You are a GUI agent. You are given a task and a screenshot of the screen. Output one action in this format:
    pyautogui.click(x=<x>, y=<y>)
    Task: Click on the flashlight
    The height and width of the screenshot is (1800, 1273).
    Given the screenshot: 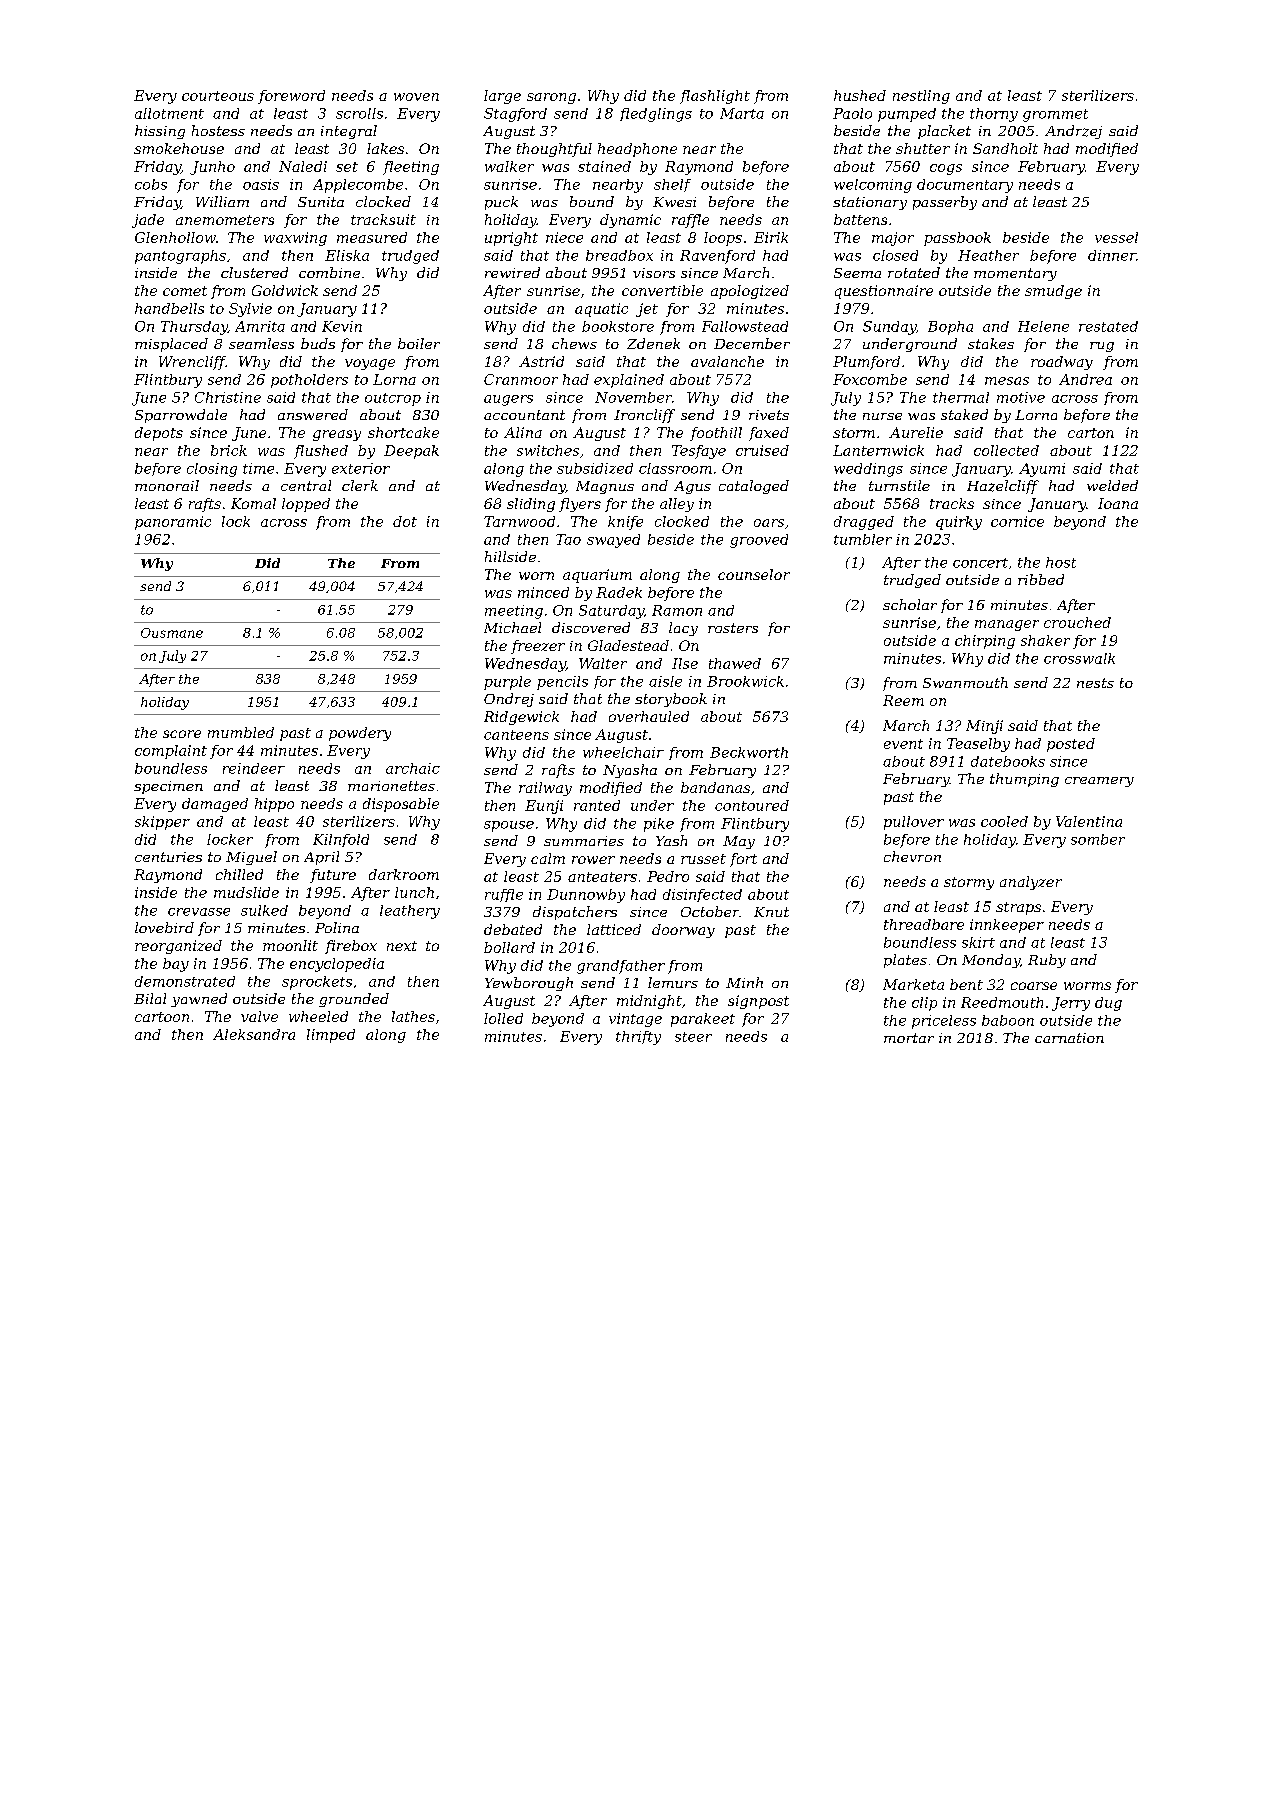 What is the action you would take?
    pyautogui.click(x=715, y=97)
